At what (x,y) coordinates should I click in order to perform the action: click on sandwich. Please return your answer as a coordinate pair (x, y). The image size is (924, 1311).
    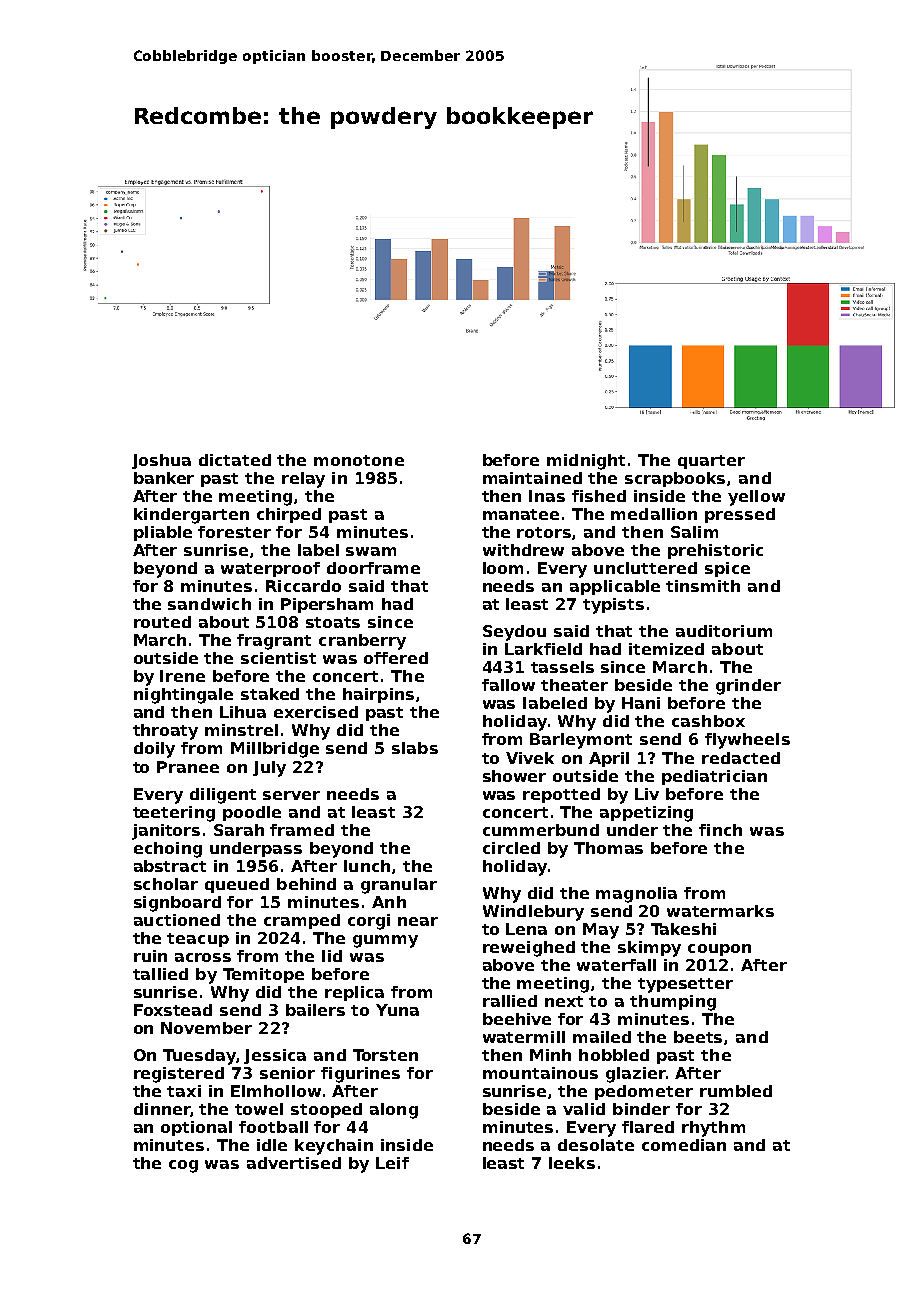
    Looking at the image, I should click on (209, 604).
